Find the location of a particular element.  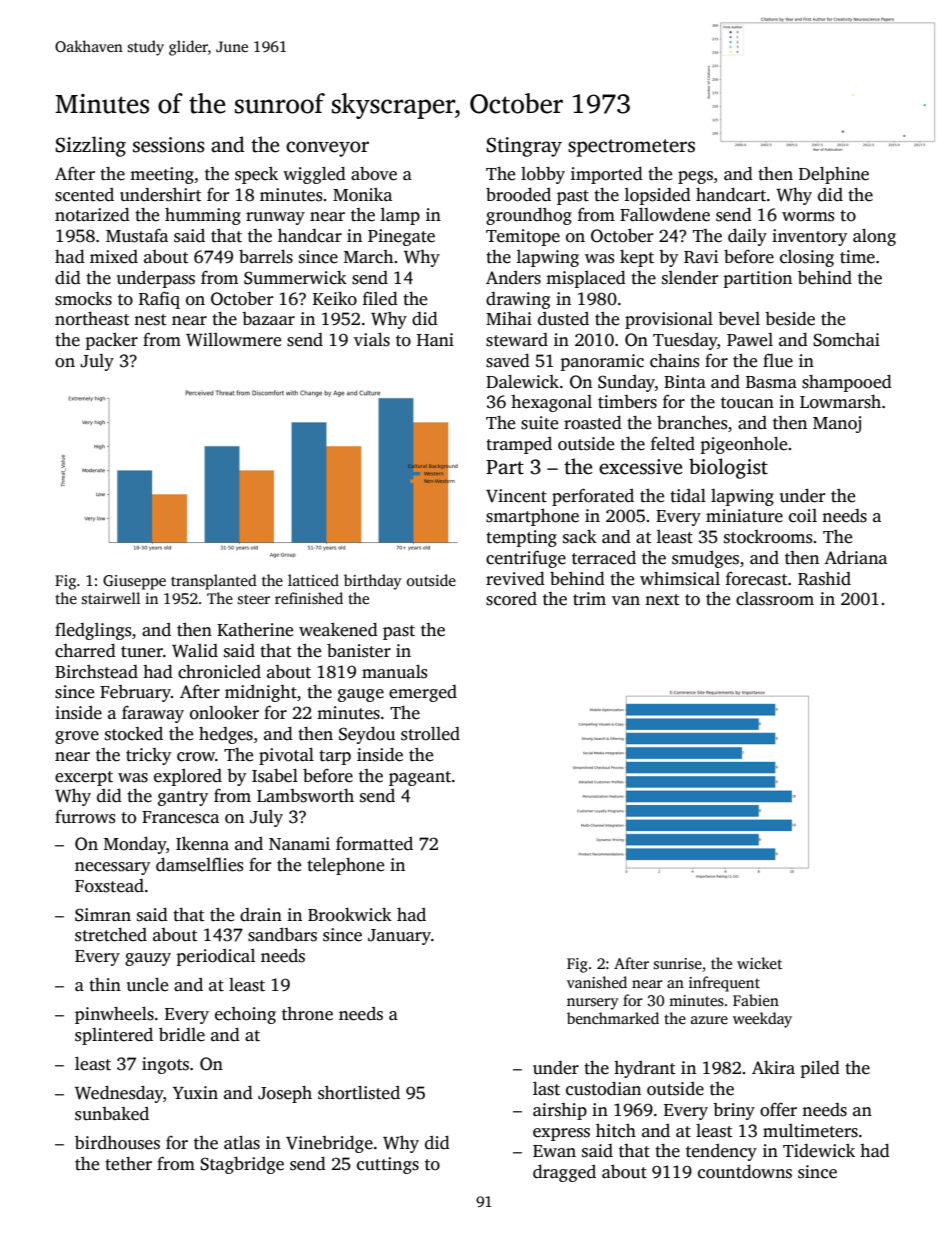

strolled is located at coordinates (430, 734).
